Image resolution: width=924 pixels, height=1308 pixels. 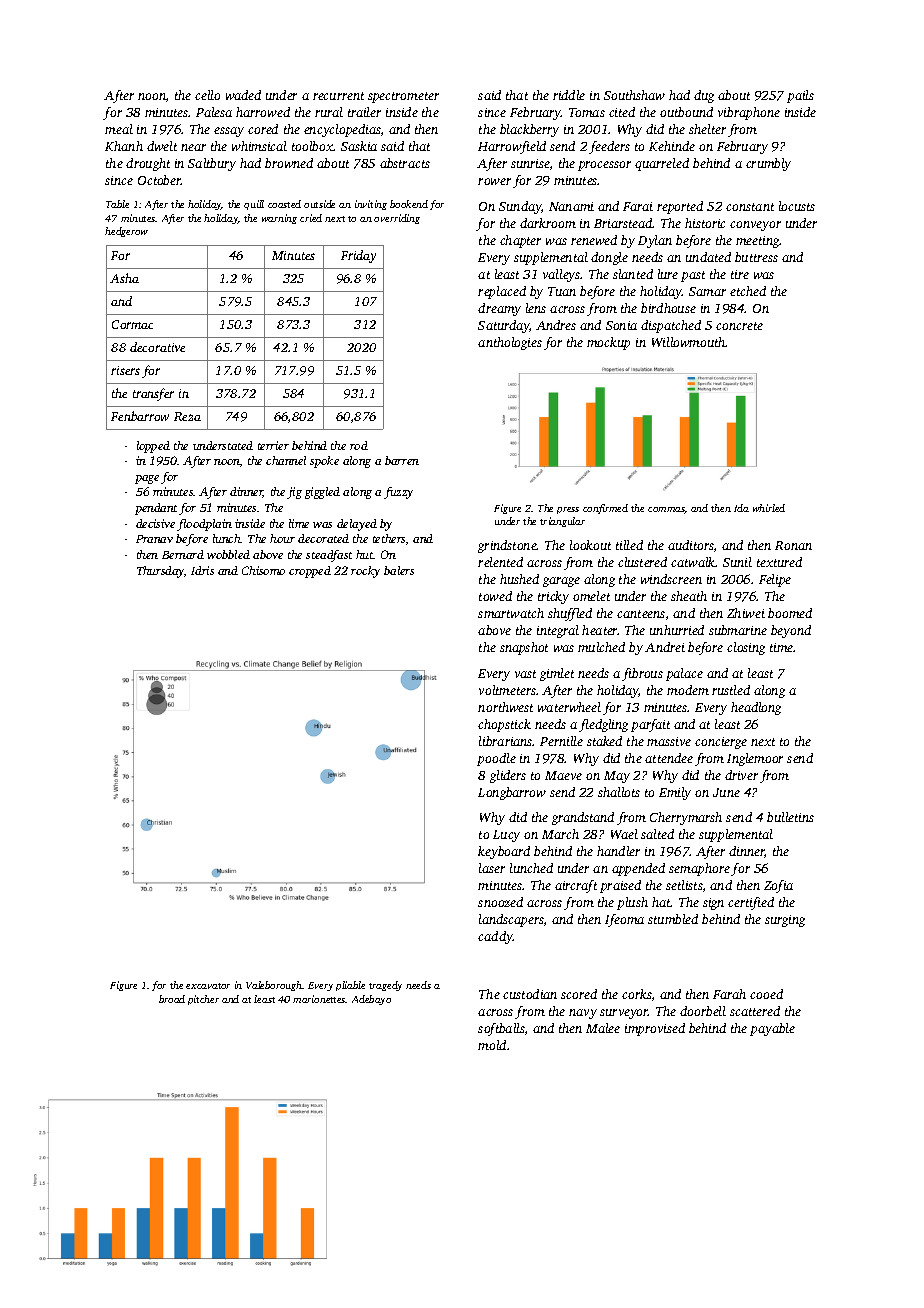 What do you see at coordinates (705, 223) in the image?
I see `historic` at bounding box center [705, 223].
